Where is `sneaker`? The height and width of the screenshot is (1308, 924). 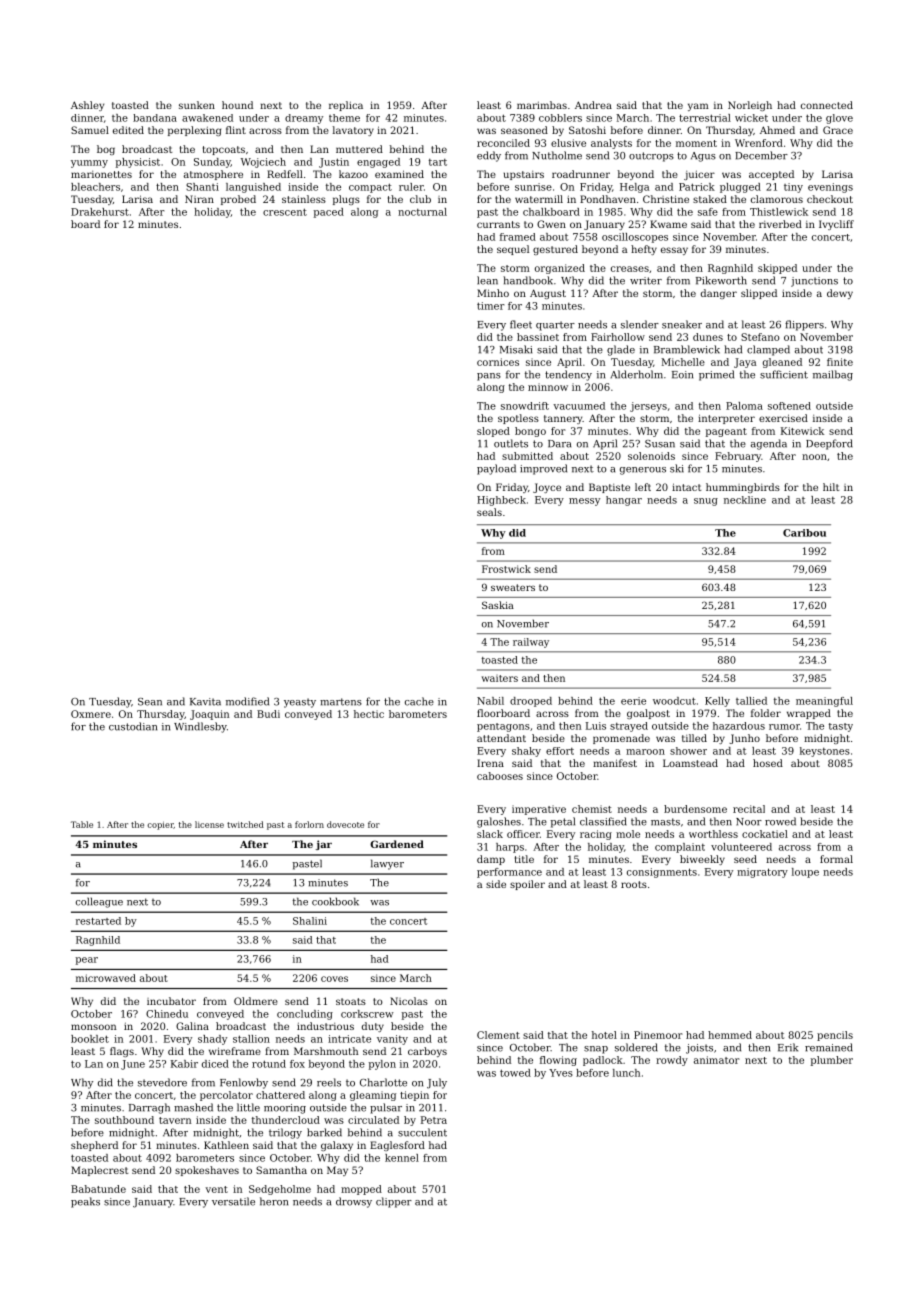
sneaker is located at coordinates (682, 324).
